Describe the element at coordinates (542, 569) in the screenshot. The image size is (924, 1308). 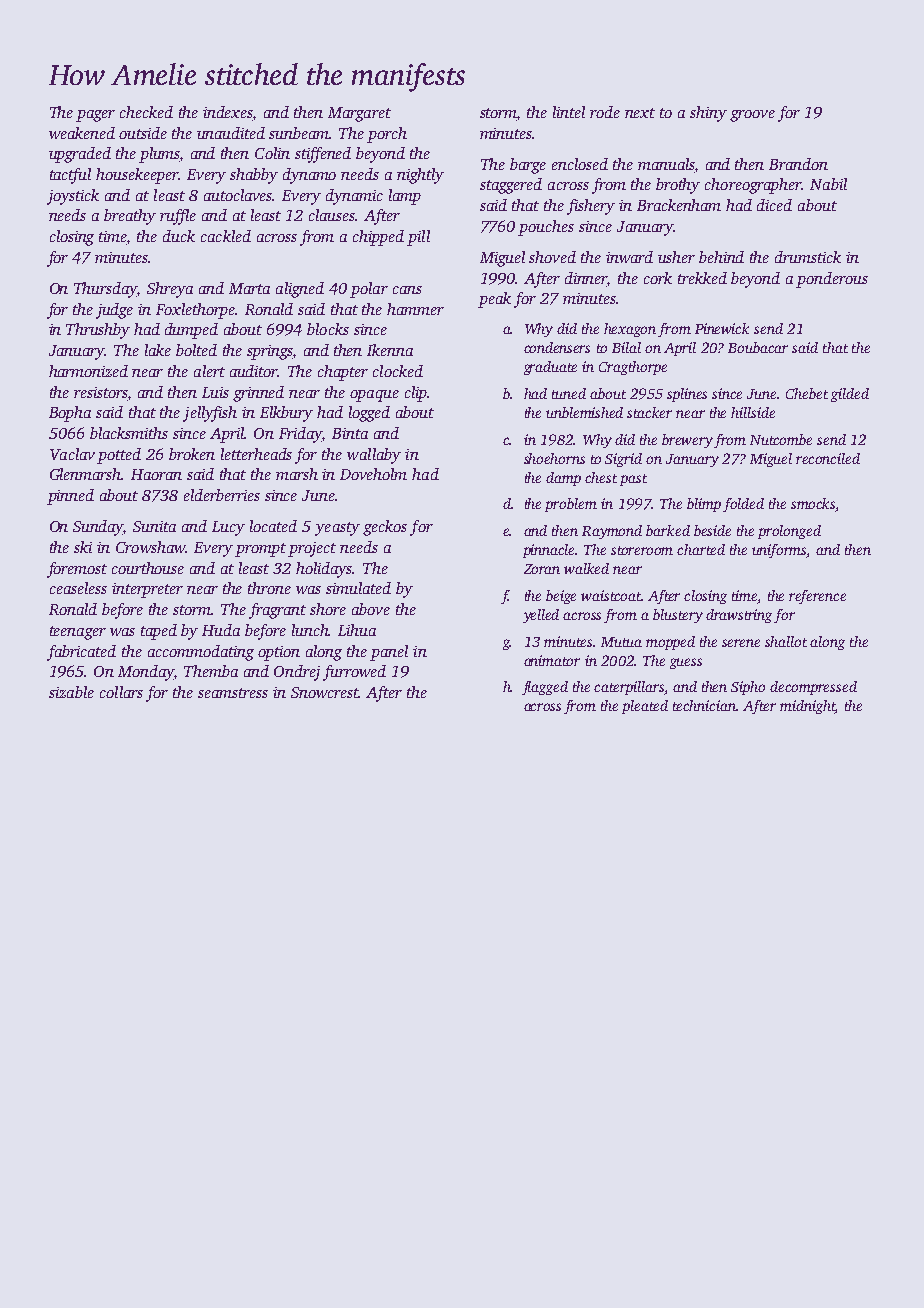
I see `Zoran` at that location.
